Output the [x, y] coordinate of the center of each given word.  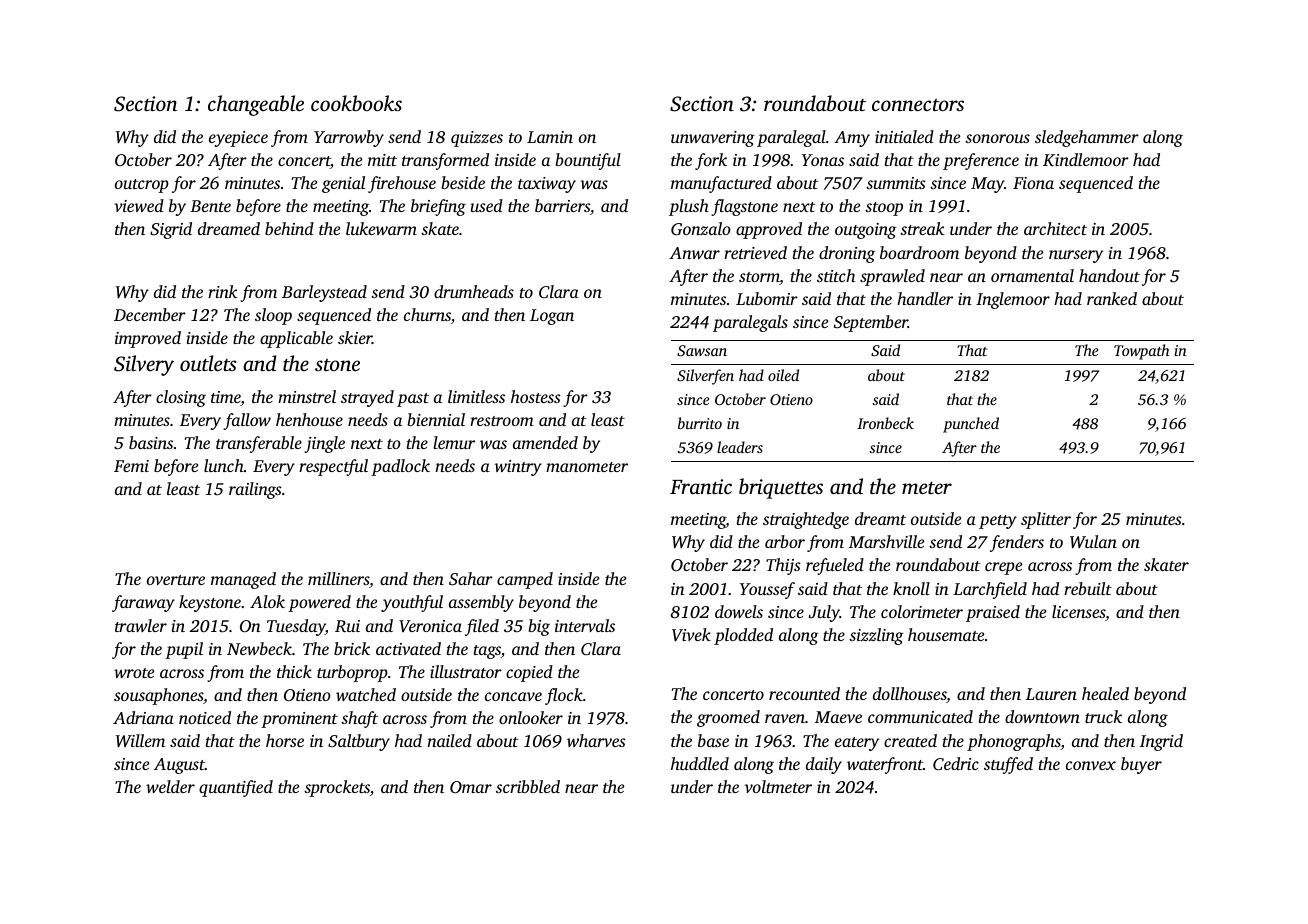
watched [366, 694]
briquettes [781, 488]
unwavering [713, 139]
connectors [918, 105]
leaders [740, 447]
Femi [131, 466]
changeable [256, 105]
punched [971, 425]
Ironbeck [885, 423]
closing [181, 398]
